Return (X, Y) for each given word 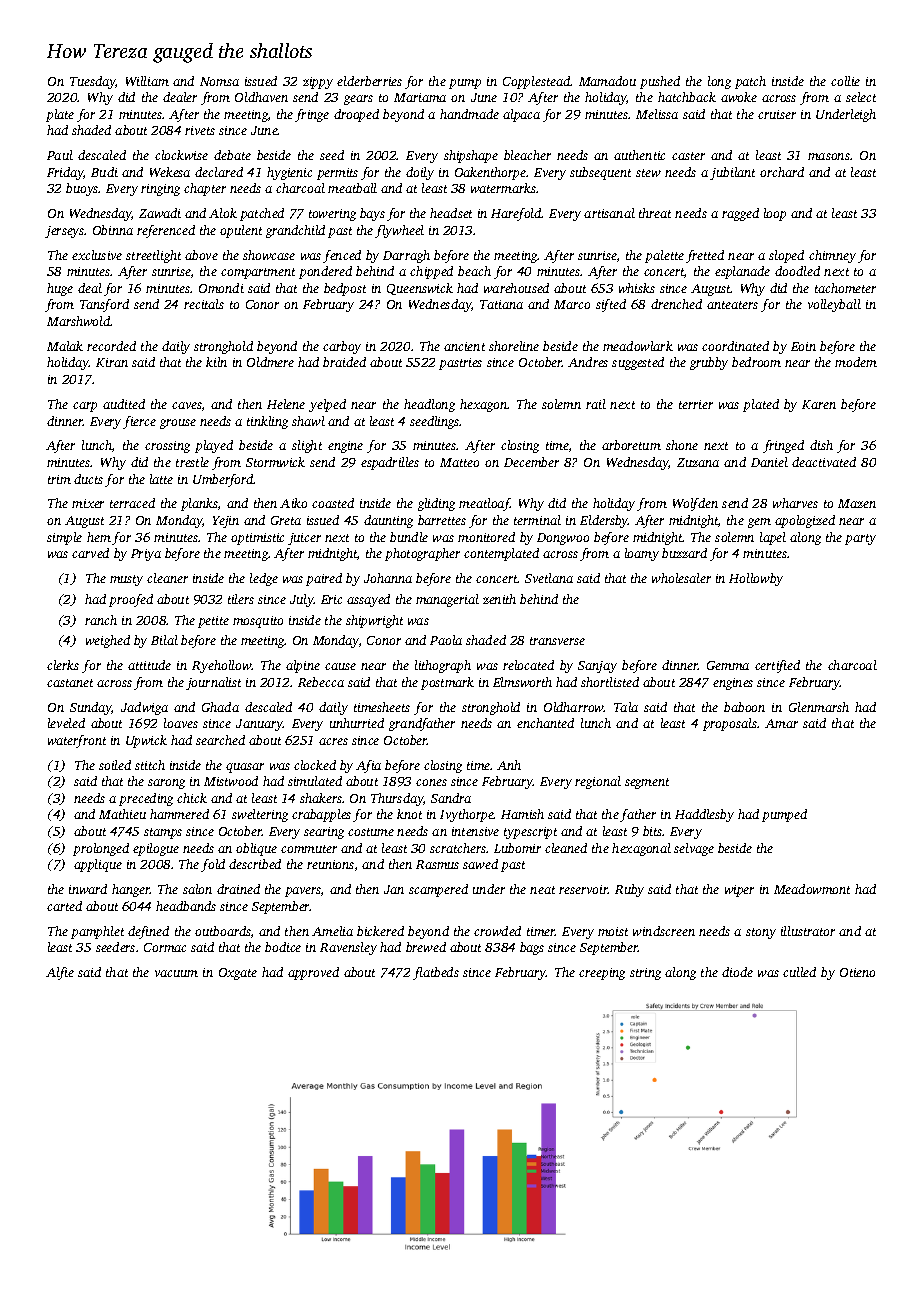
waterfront (77, 741)
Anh (509, 765)
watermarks (503, 188)
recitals (204, 304)
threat (655, 213)
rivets (200, 130)
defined (148, 932)
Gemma (728, 665)
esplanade (742, 272)
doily (420, 173)
